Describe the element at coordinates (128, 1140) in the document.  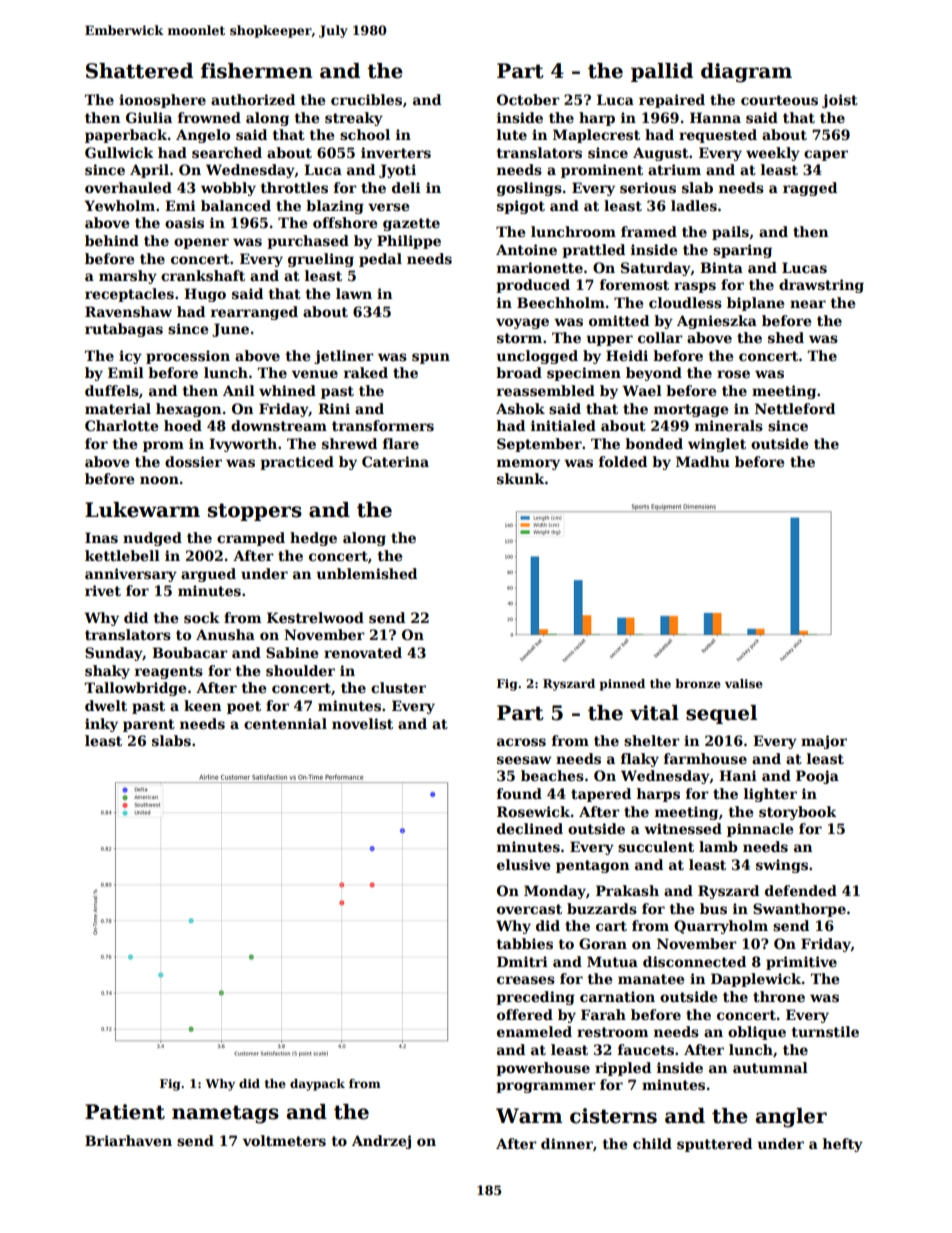
I see `Briarhaven` at that location.
